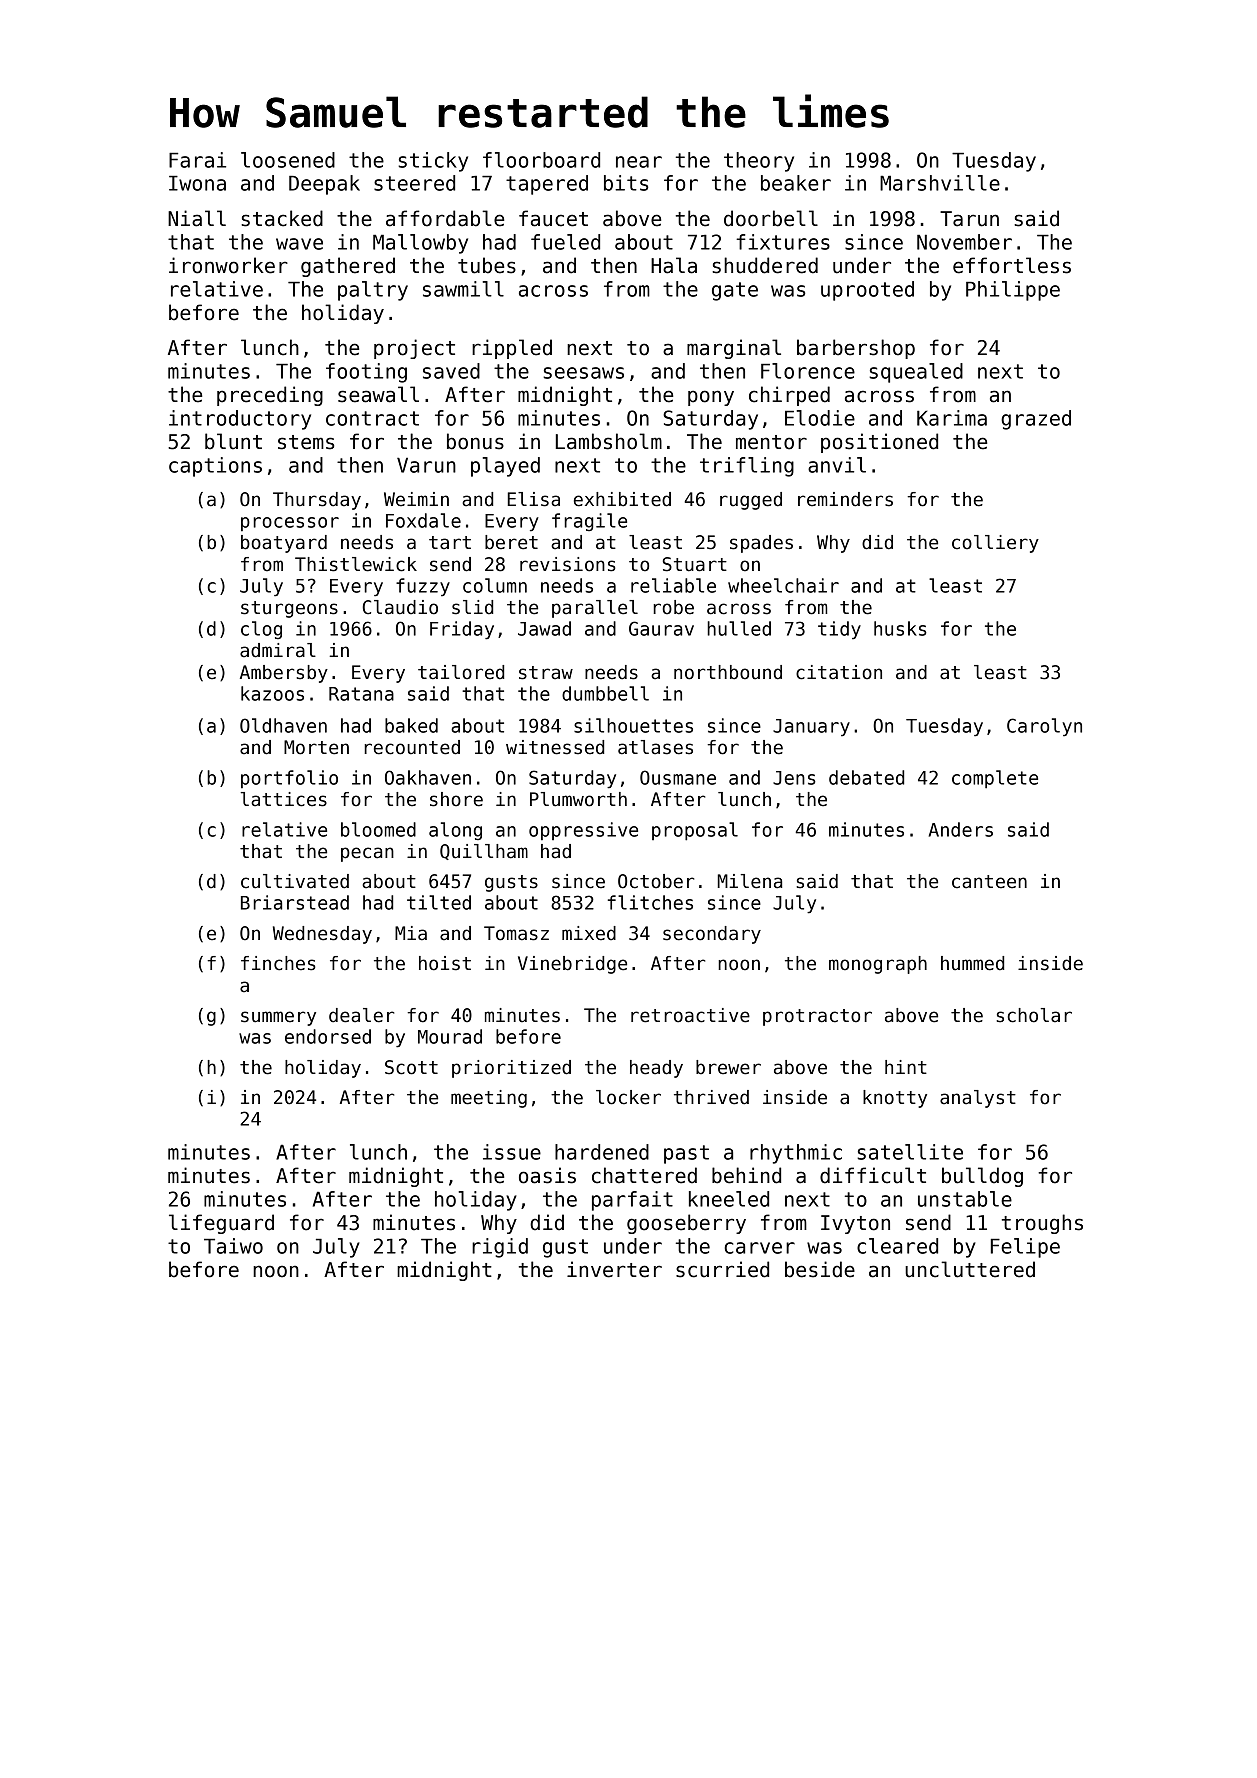  I want to click on tailored, so click(461, 672).
